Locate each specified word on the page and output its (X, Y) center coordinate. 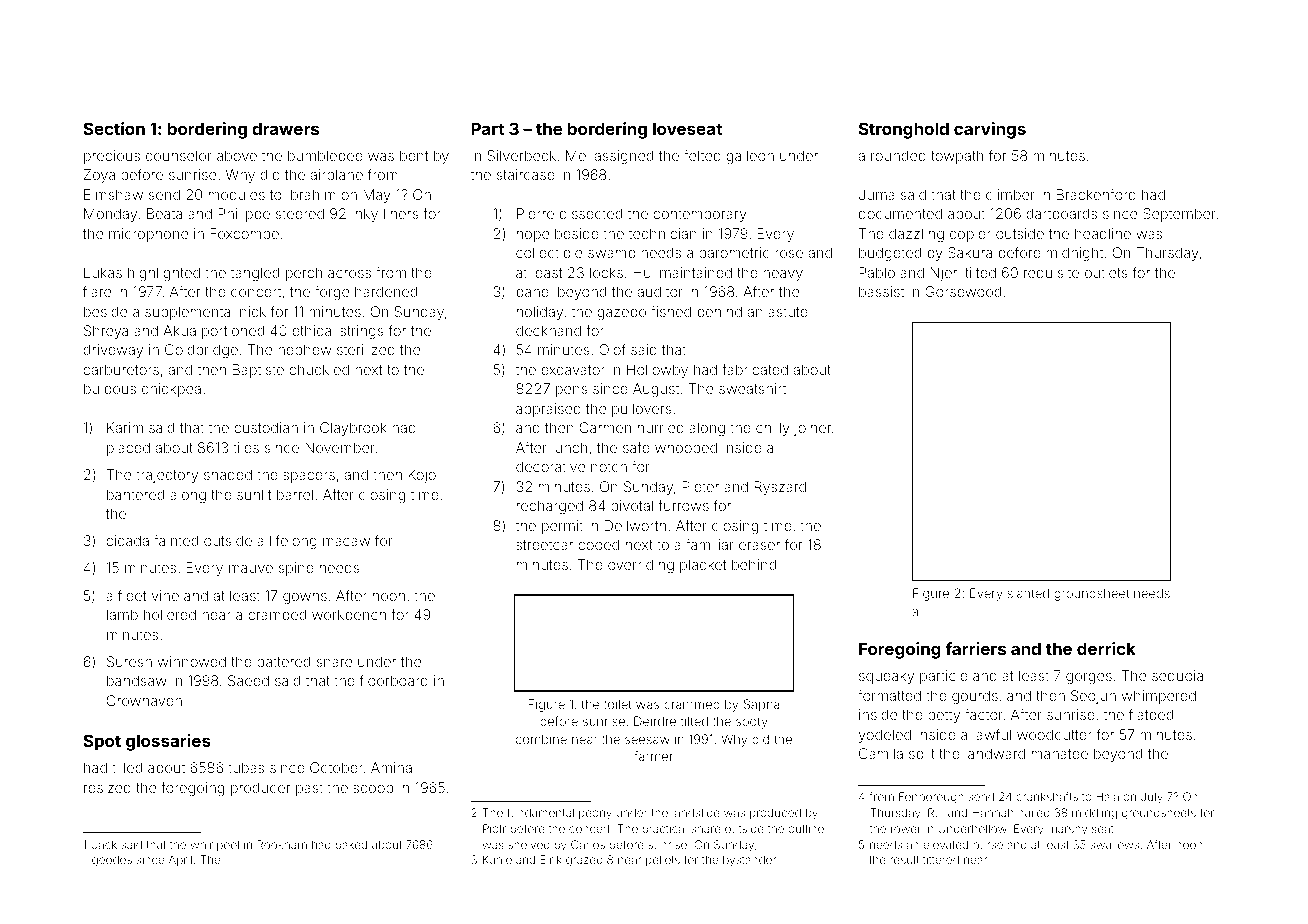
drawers (285, 128)
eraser (759, 546)
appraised (548, 410)
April (180, 860)
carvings (990, 130)
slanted (1028, 593)
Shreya (106, 332)
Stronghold (904, 130)
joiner (812, 429)
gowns (305, 598)
